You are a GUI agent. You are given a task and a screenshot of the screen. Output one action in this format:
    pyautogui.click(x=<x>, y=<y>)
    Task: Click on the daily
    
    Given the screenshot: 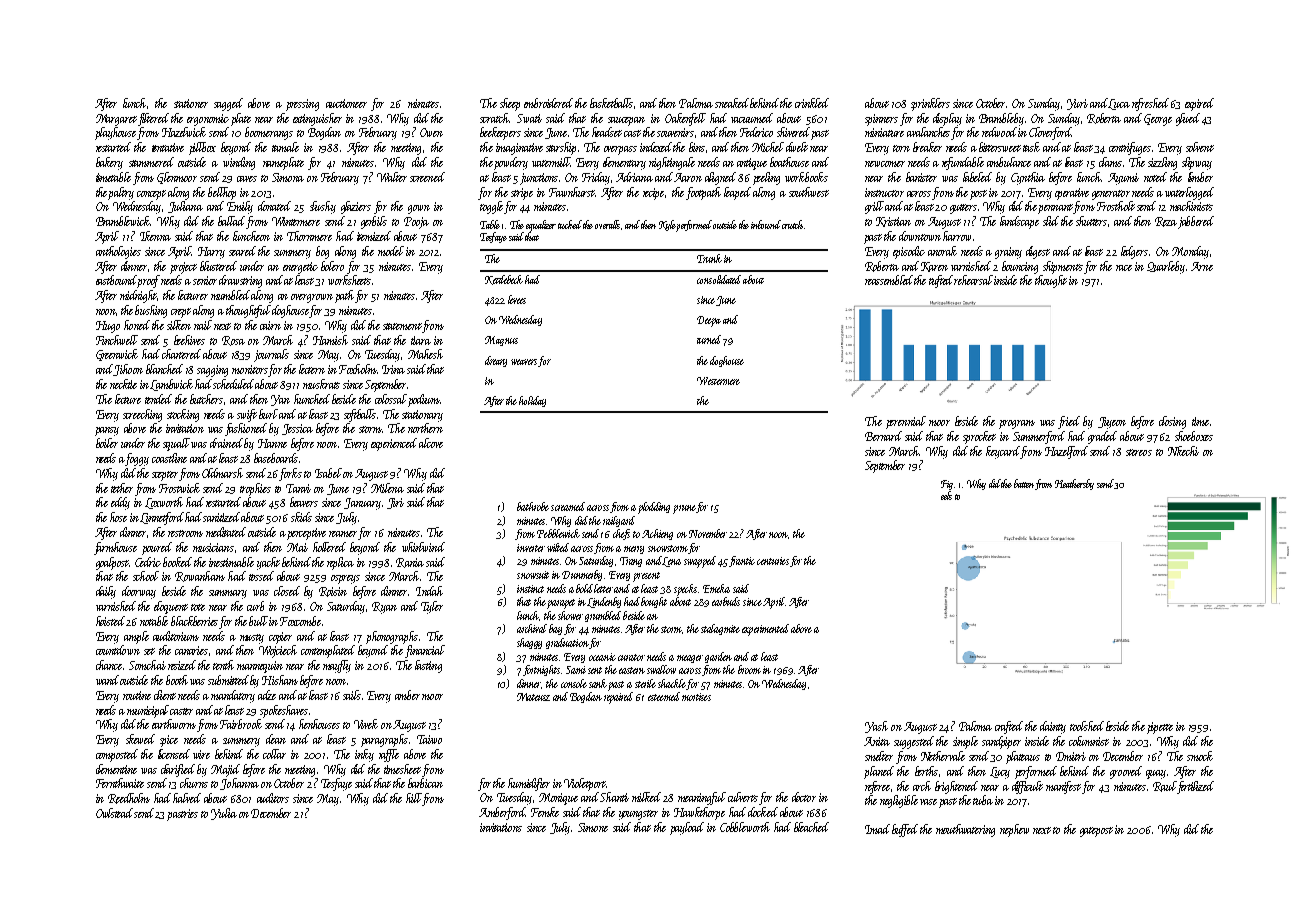 What is the action you would take?
    pyautogui.click(x=106, y=592)
